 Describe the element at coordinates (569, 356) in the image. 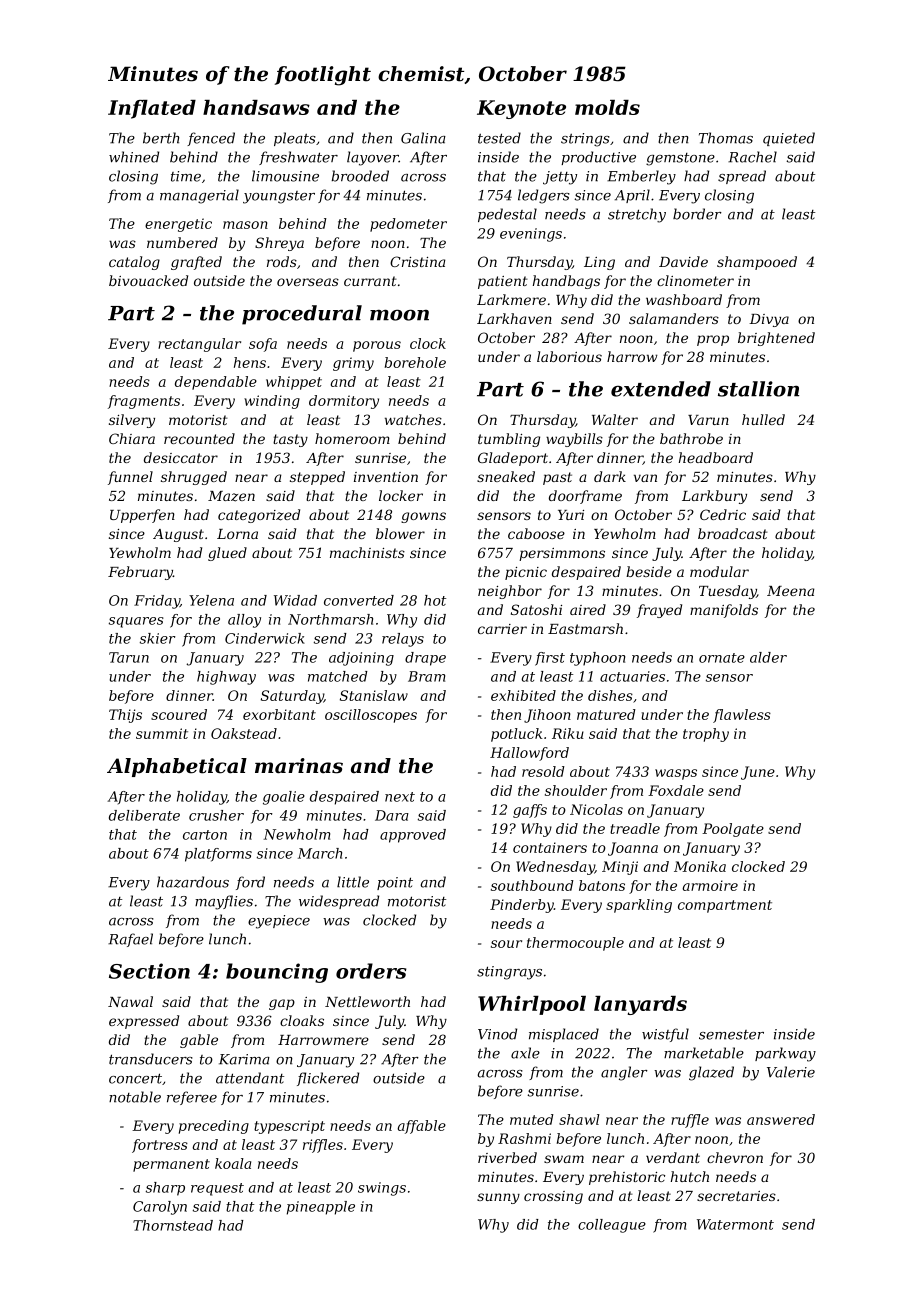

I see `laborious` at that location.
